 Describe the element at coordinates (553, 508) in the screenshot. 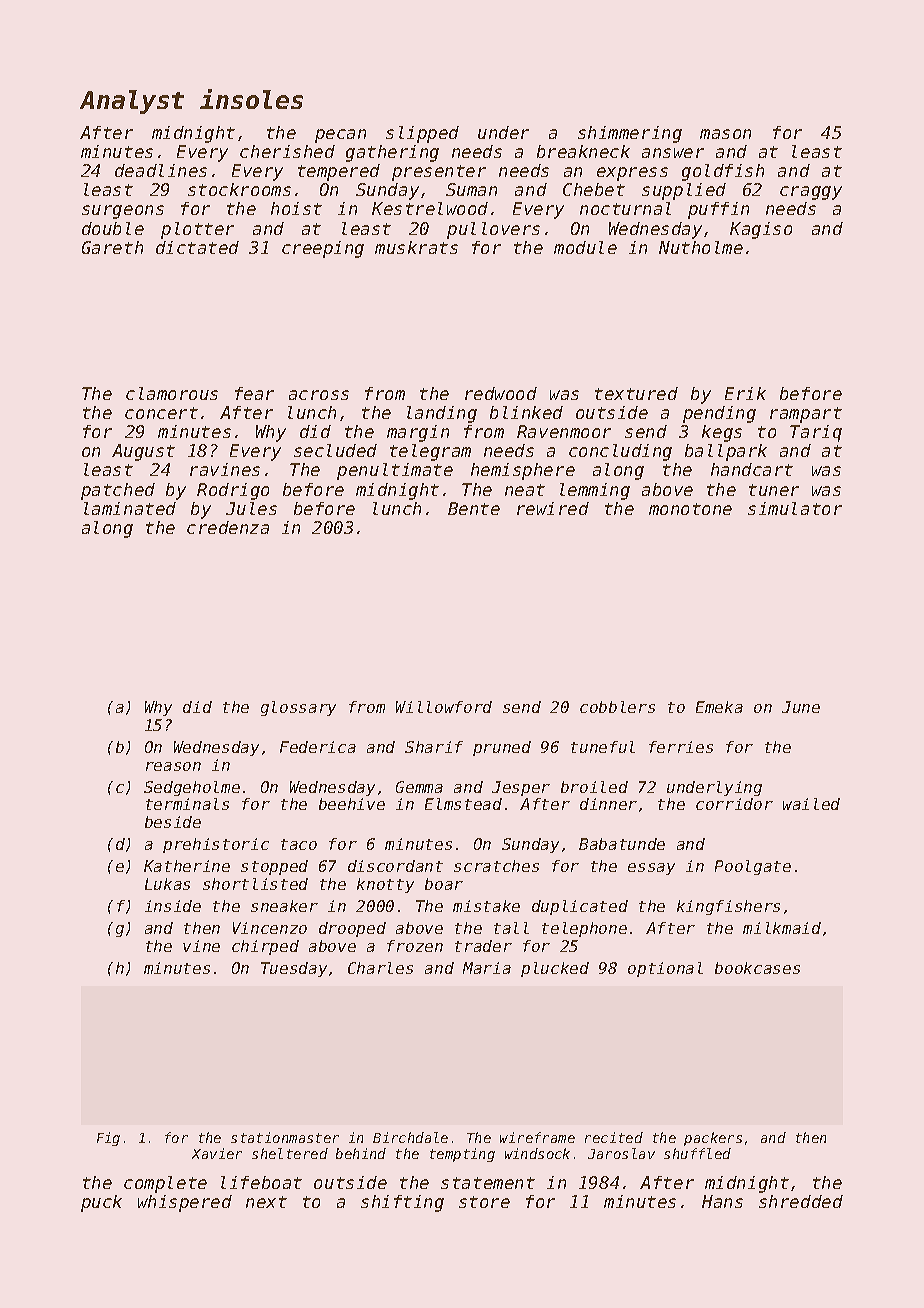

I see `rewired` at that location.
